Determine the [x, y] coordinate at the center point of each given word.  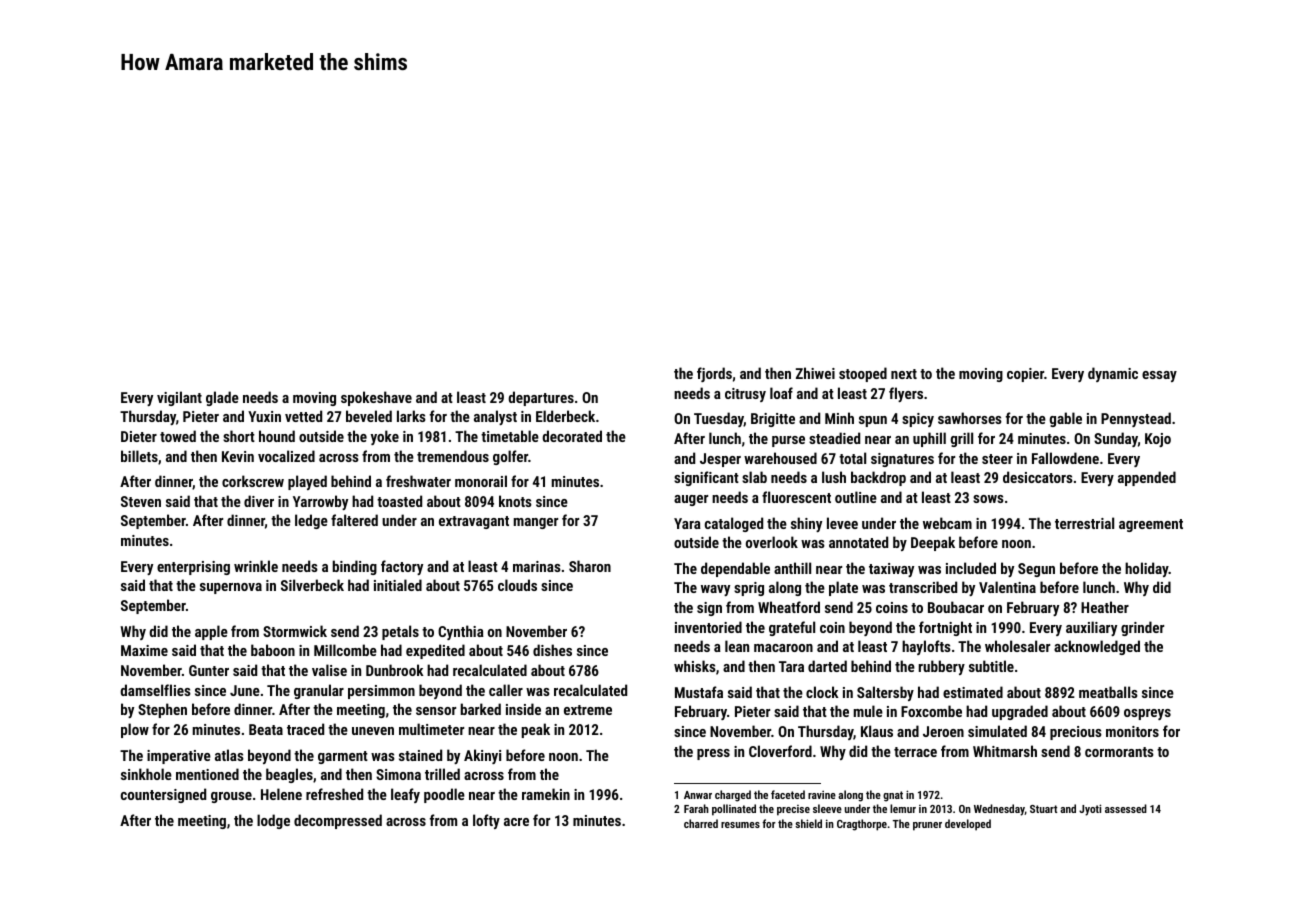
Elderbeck [565, 416]
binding [355, 567]
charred [701, 823]
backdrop [878, 478]
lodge [273, 821]
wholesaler [1017, 646]
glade [222, 398]
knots [515, 501]
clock [822, 692]
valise [329, 670]
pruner [927, 826]
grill [962, 439]
